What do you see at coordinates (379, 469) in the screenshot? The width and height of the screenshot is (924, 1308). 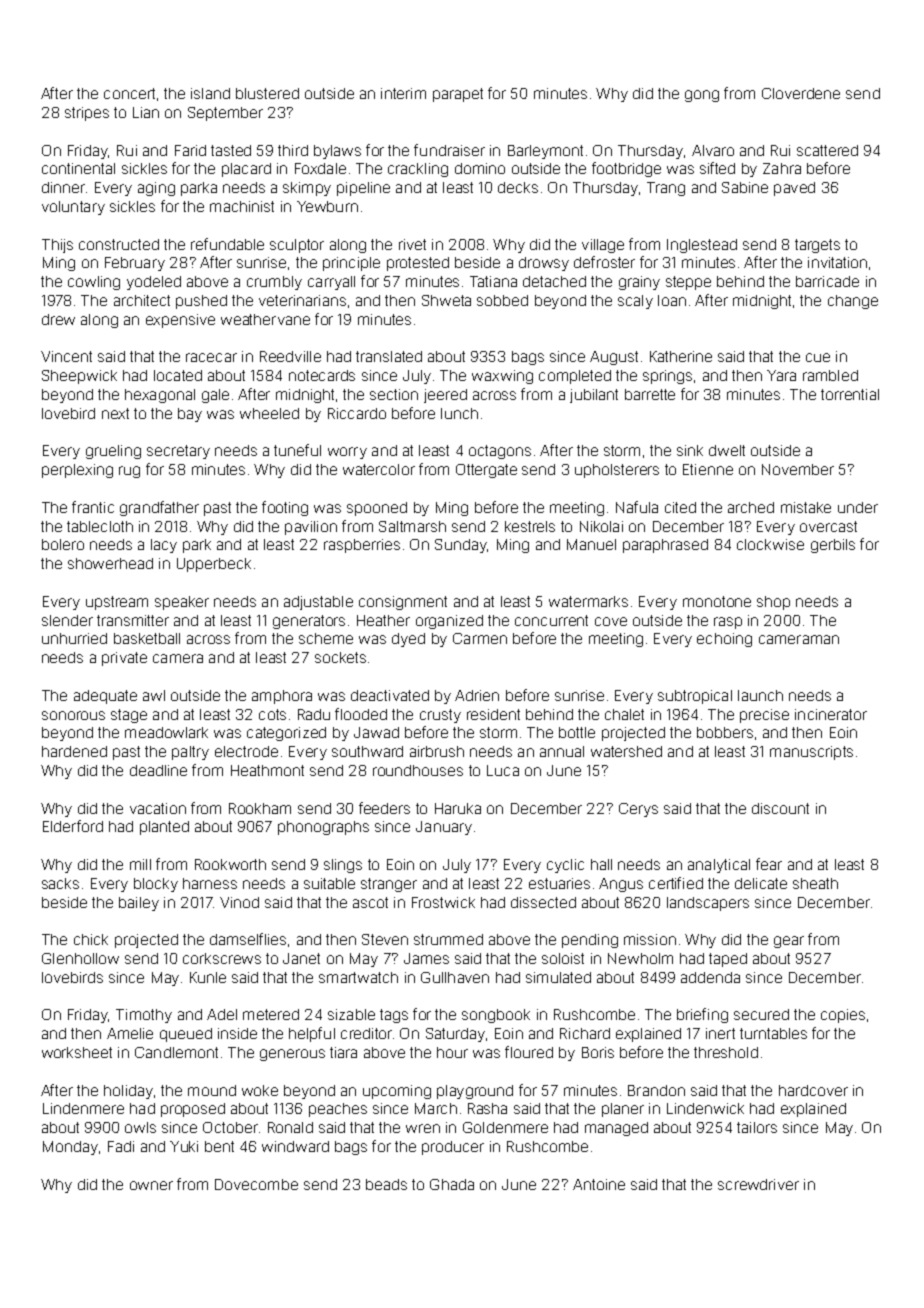 I see `watercolor` at bounding box center [379, 469].
